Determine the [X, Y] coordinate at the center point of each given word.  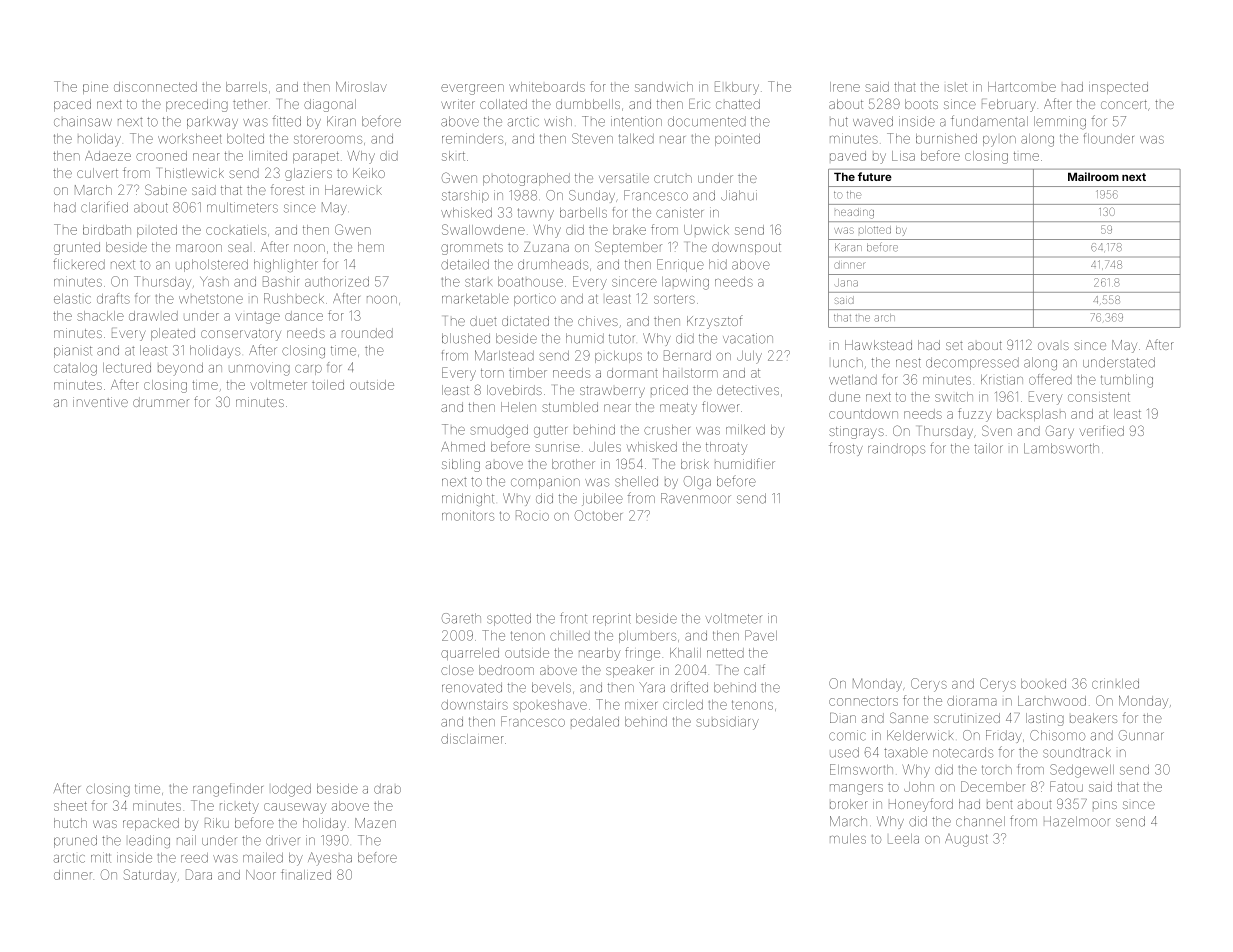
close [457, 670]
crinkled [1115, 683]
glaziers [308, 174]
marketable [475, 299]
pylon [999, 141]
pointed [737, 140]
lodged [291, 790]
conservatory [241, 335]
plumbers [647, 637]
